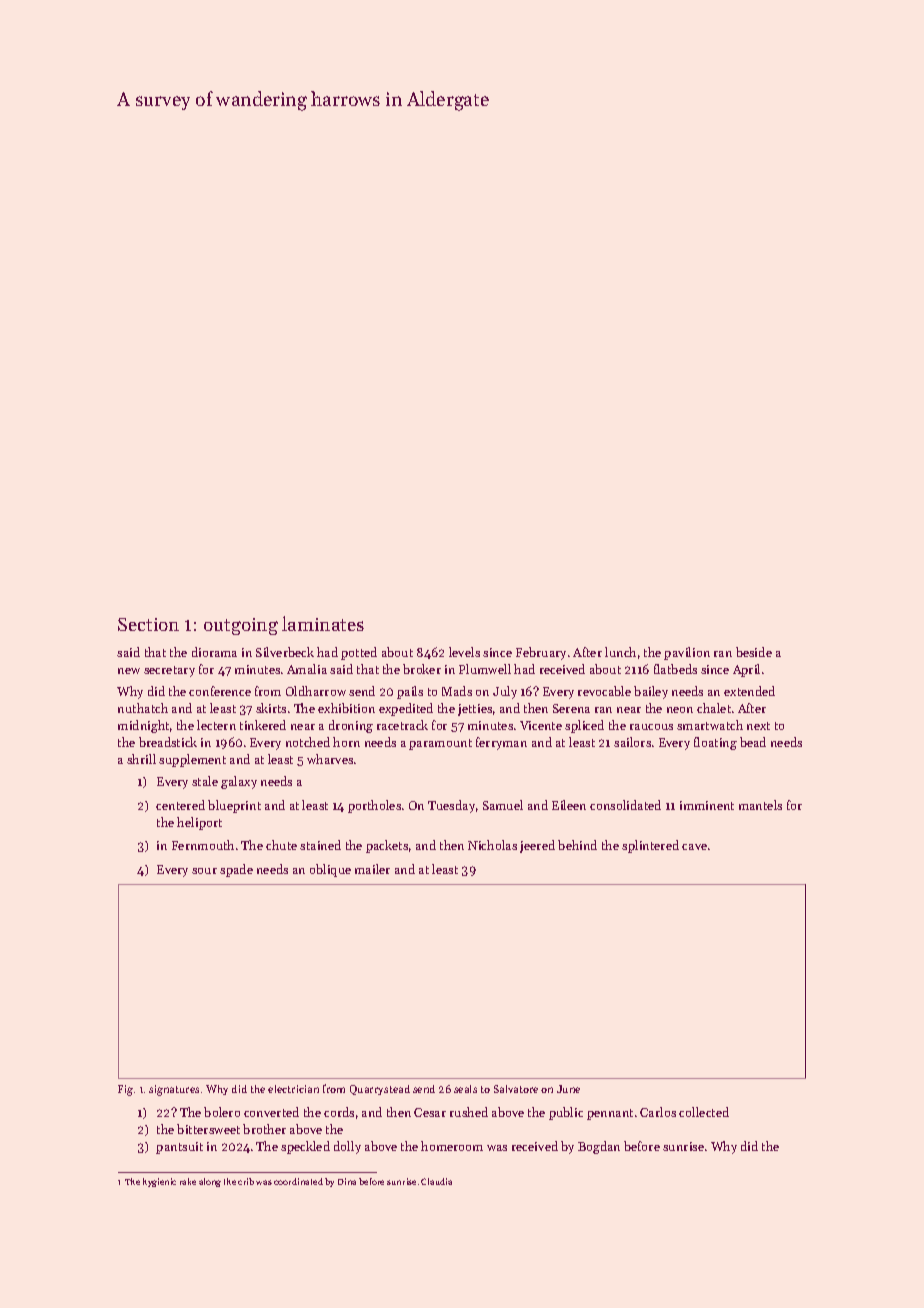 The height and width of the screenshot is (1308, 924). Describe the element at coordinates (694, 847) in the screenshot. I see `cave` at that location.
